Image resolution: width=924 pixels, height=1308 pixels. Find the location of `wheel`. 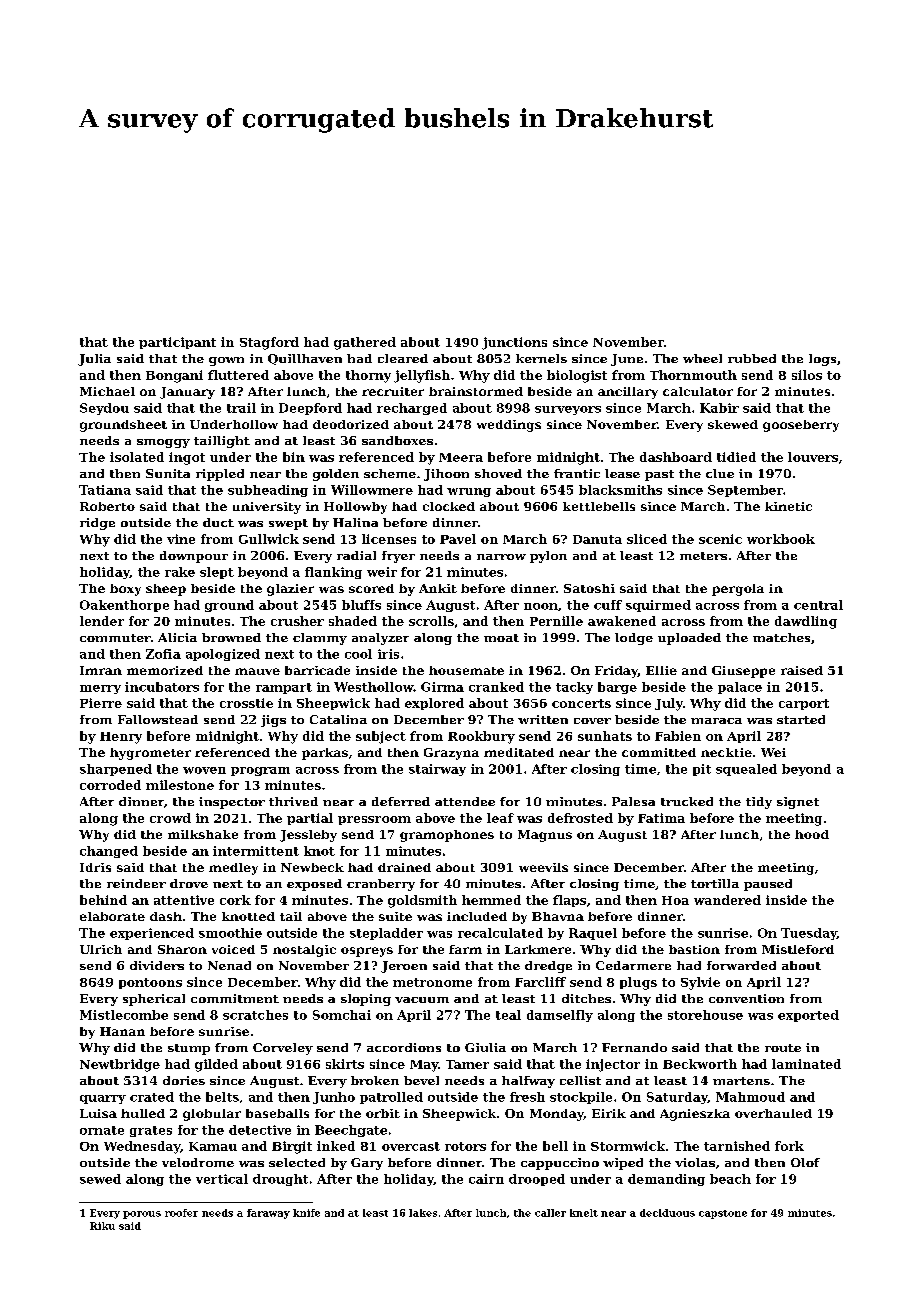

wheel is located at coordinates (702, 358).
